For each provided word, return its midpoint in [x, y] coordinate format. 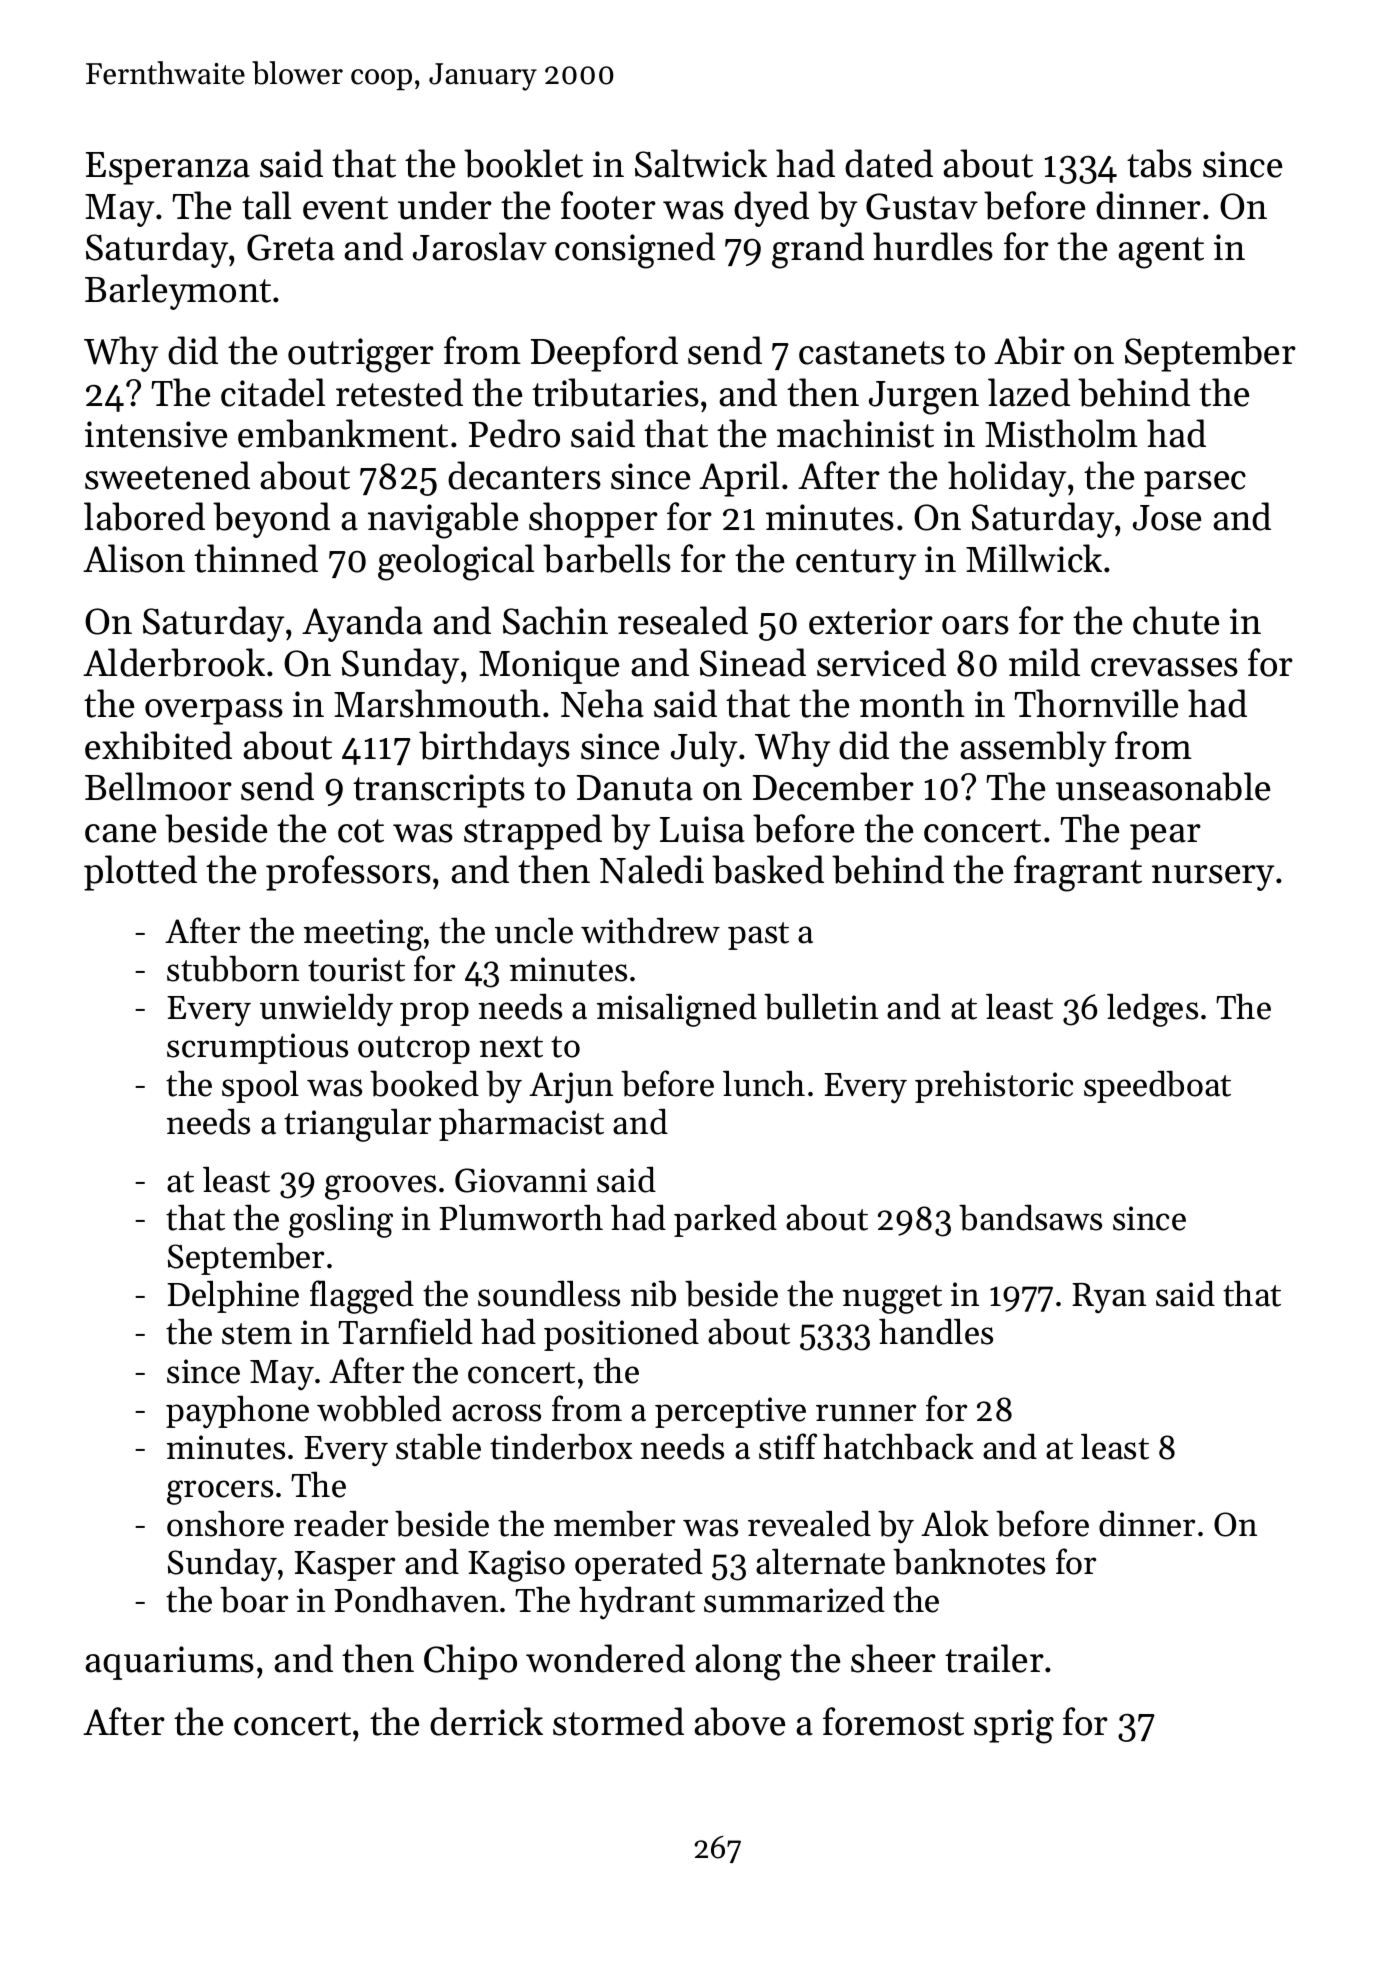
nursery [1213, 878]
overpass [214, 712]
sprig [1014, 1726]
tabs [1159, 163]
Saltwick [701, 163]
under [445, 205]
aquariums [169, 1663]
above [739, 1721]
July [704, 749]
